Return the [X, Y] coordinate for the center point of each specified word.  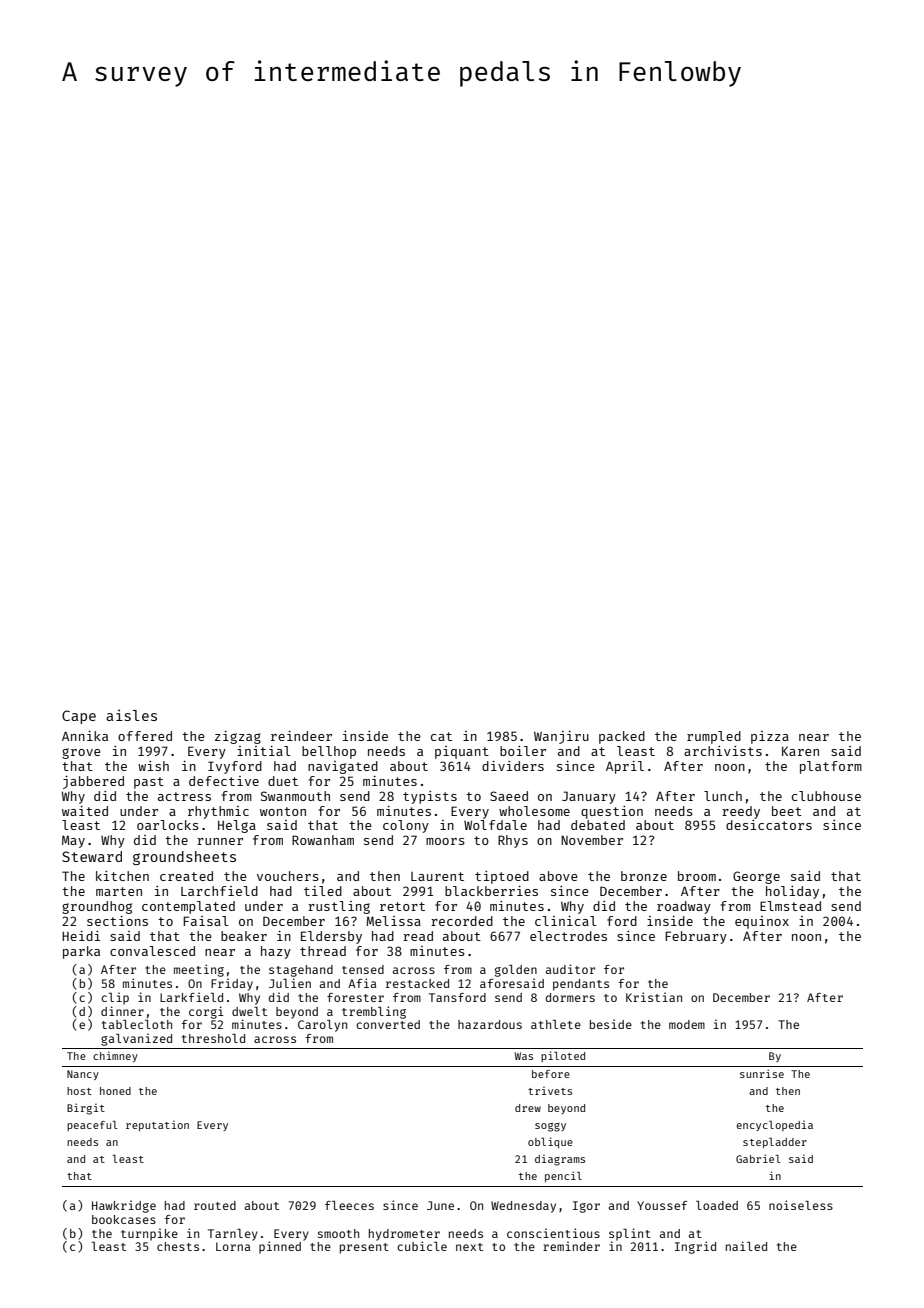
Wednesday [523, 1207]
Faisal [205, 921]
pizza [770, 737]
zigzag [238, 737]
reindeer [301, 736]
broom [697, 876]
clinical [565, 921]
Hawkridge [124, 1206]
